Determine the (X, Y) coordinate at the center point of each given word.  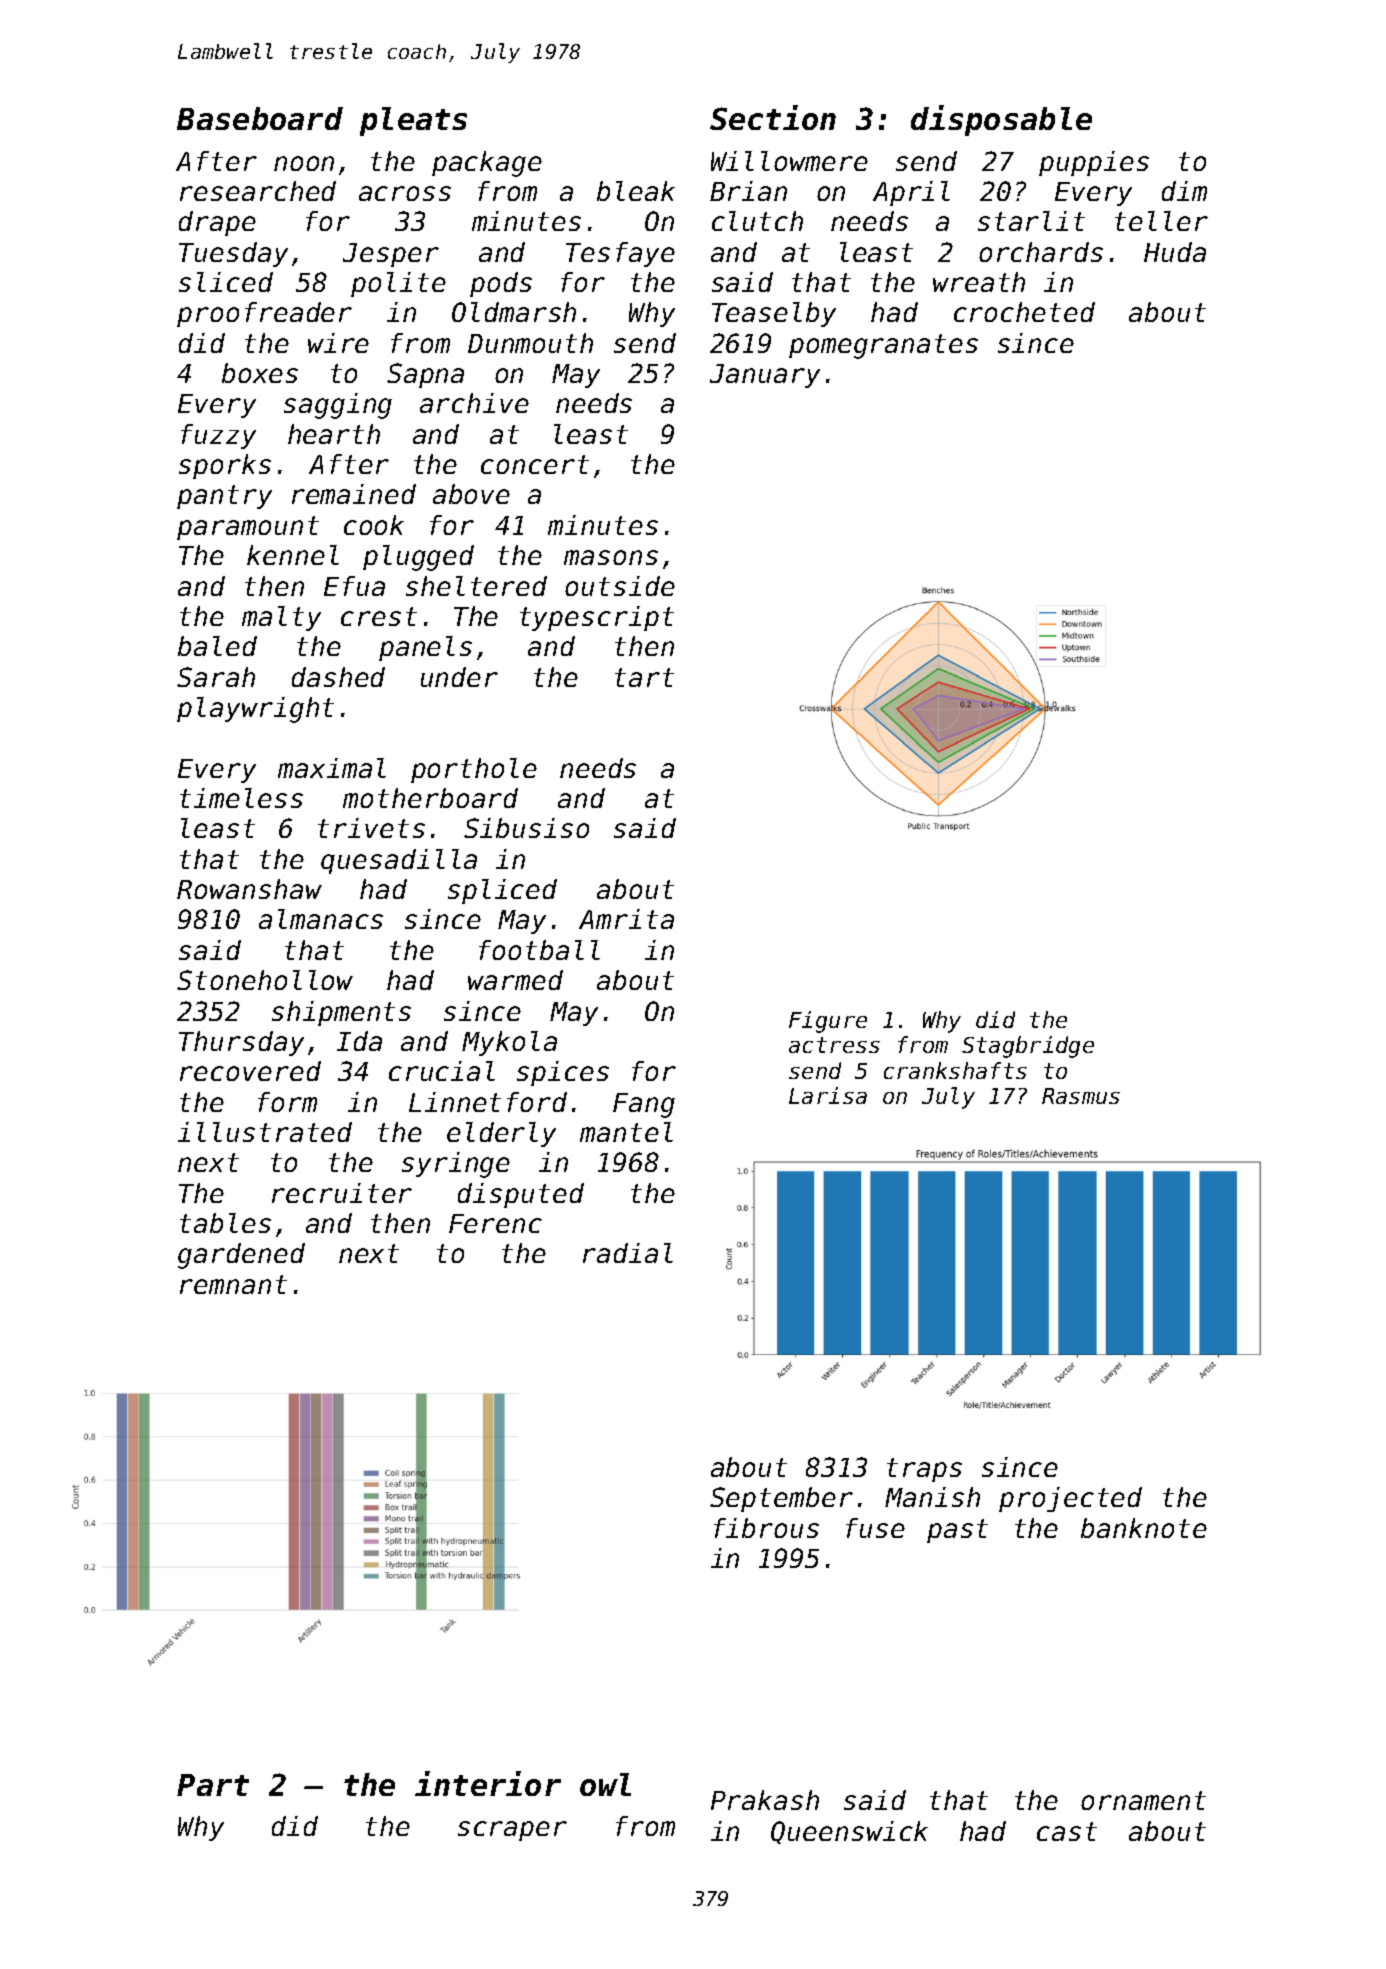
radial (628, 1253)
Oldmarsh (514, 312)
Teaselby (774, 314)
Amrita (626, 919)
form (287, 1102)
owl (605, 1784)
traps (924, 1470)
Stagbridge (1028, 1047)
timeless (241, 798)
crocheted (1024, 312)
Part (213, 1785)
